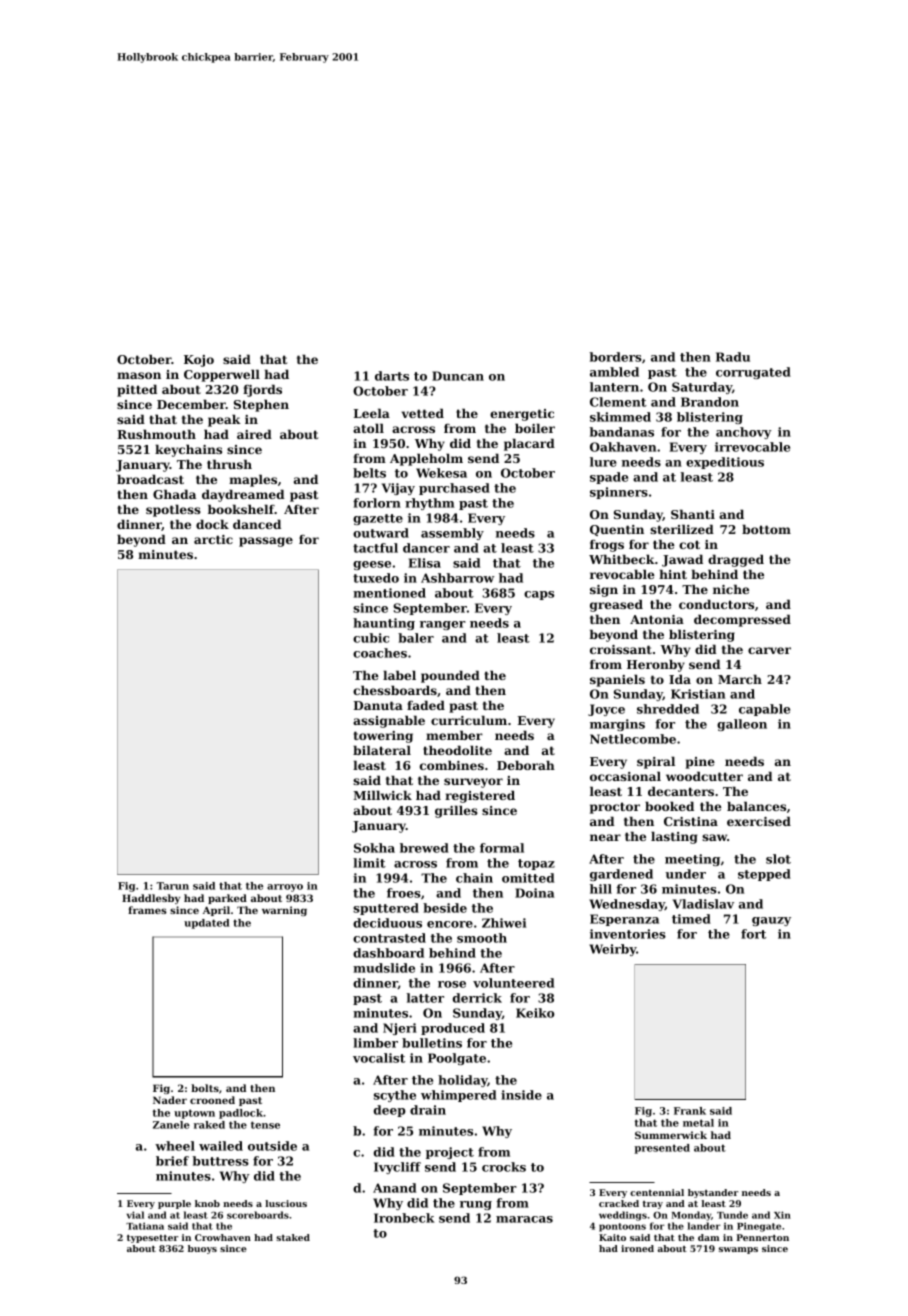 This screenshot has width=908, height=1316. Describe the element at coordinates (202, 1249) in the screenshot. I see `buoys` at that location.
